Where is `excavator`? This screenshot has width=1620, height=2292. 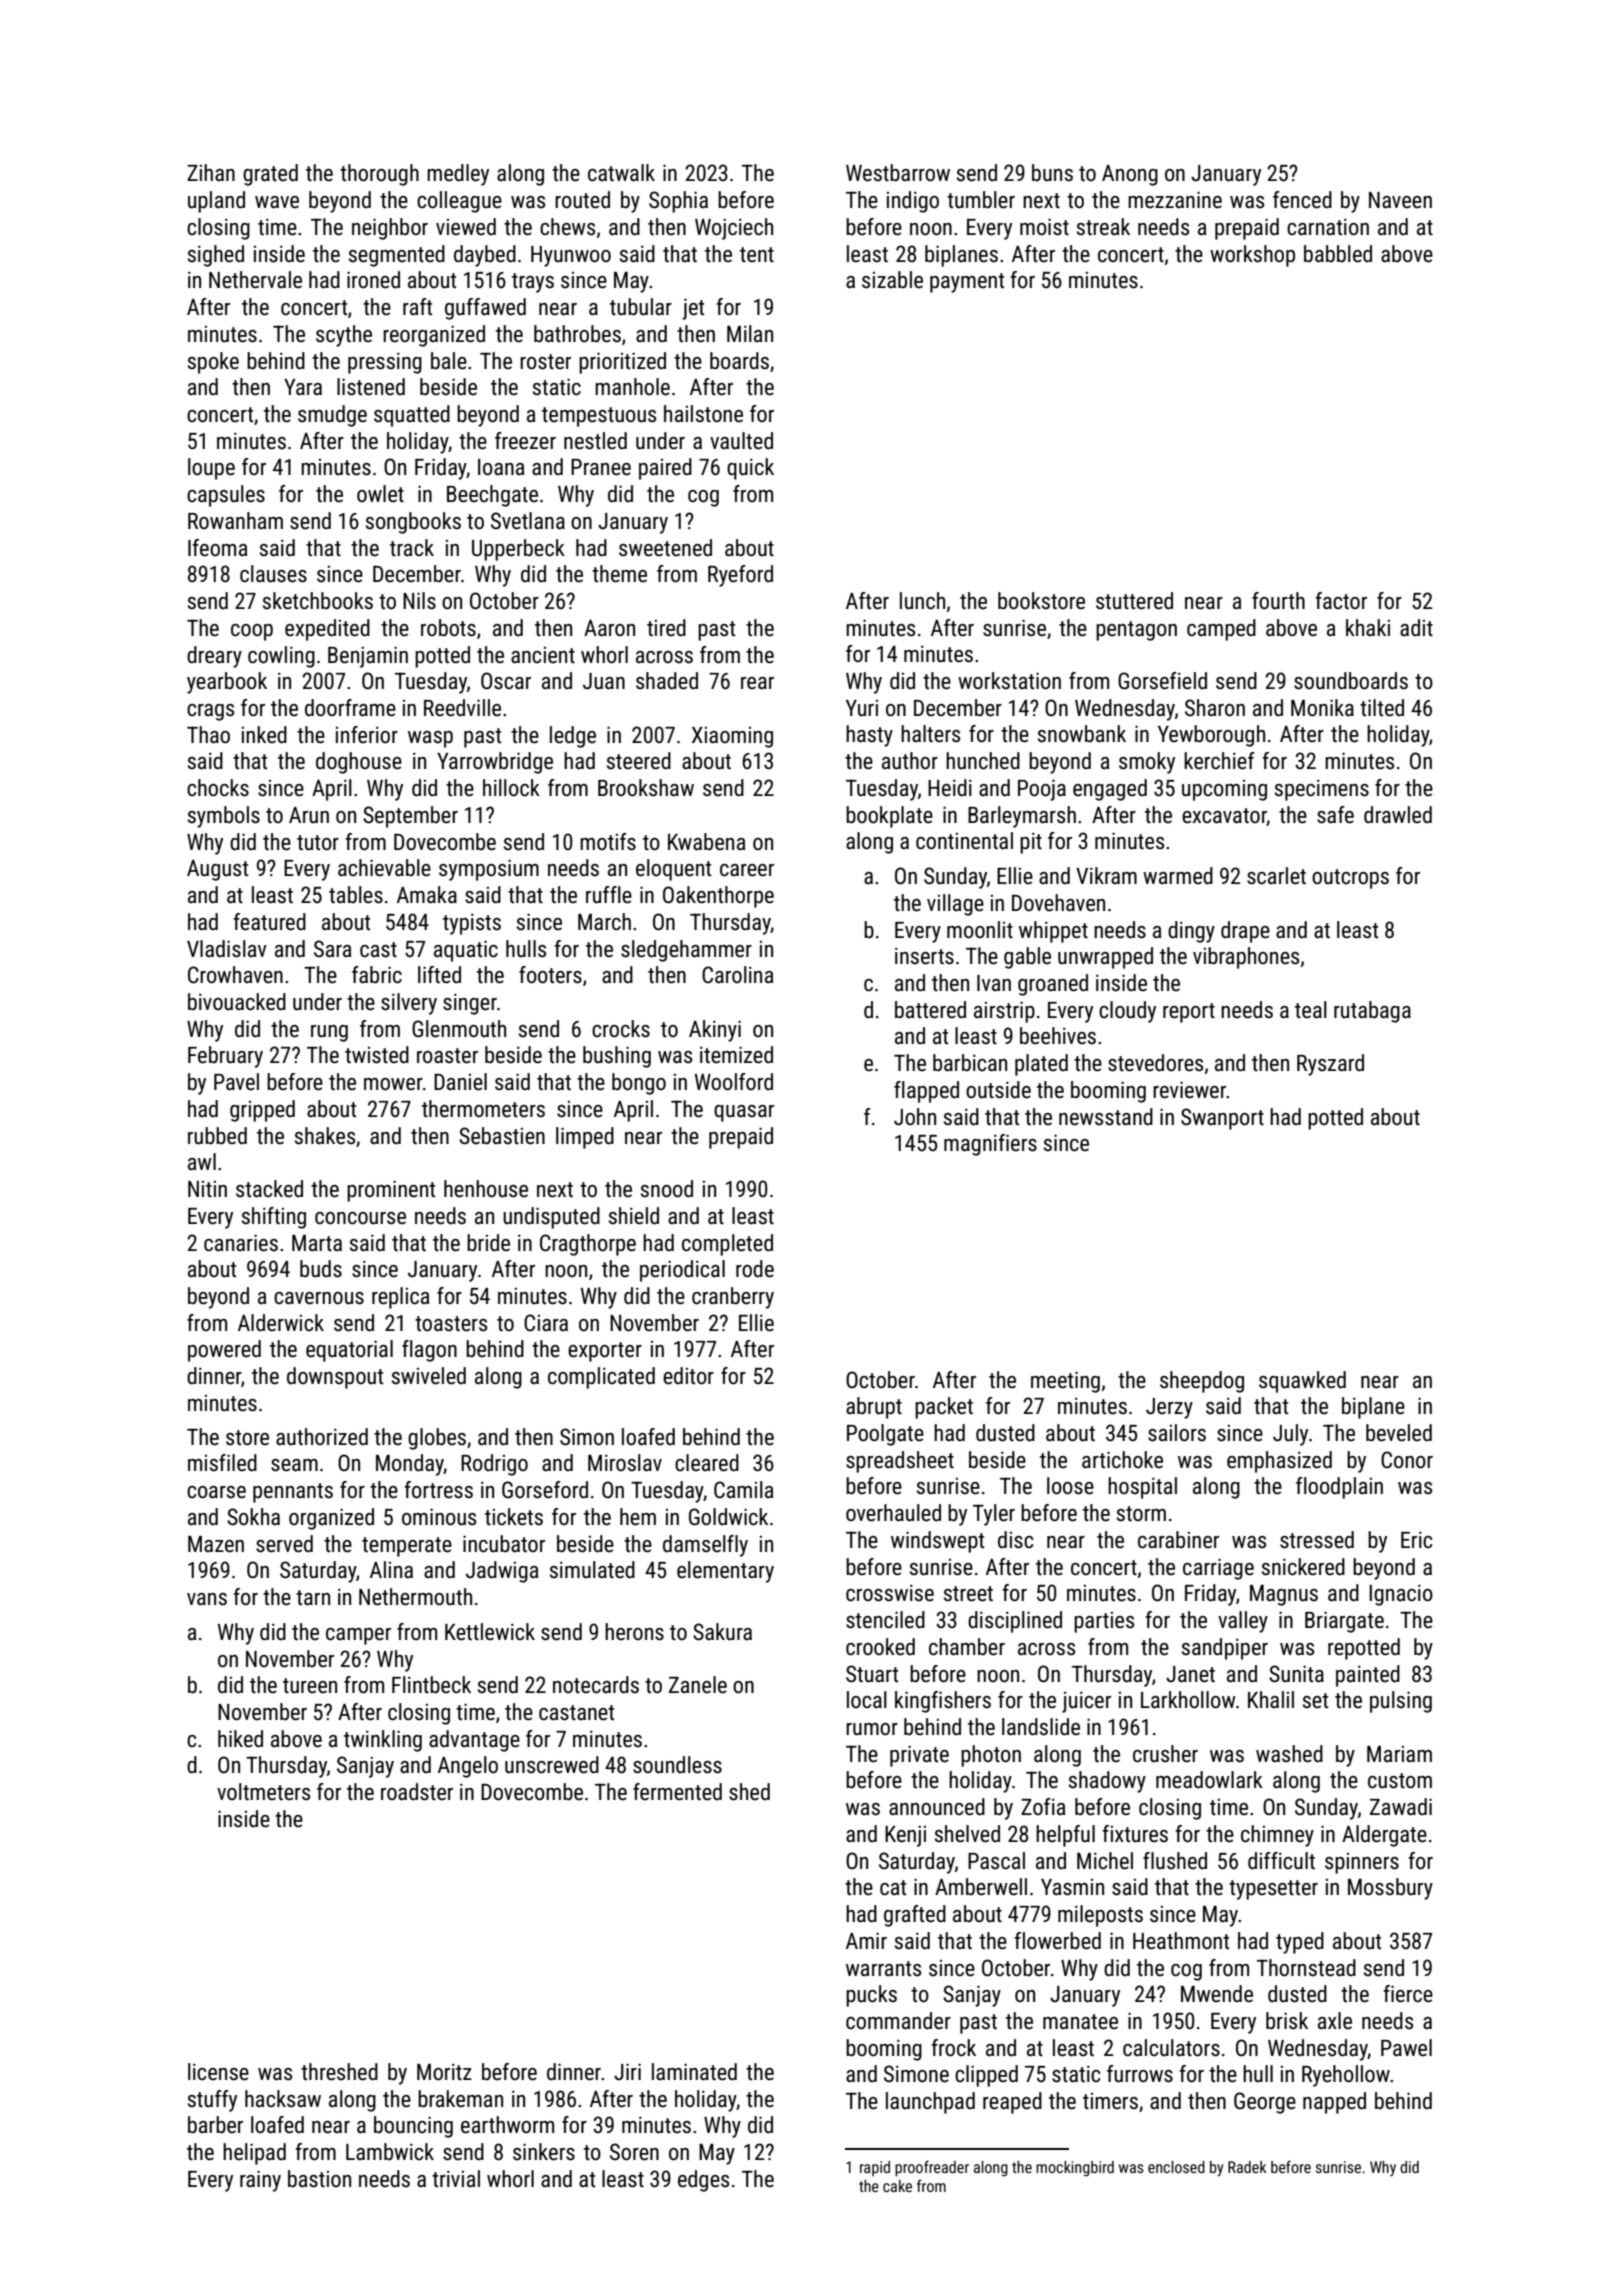 excavator is located at coordinates (1224, 816).
